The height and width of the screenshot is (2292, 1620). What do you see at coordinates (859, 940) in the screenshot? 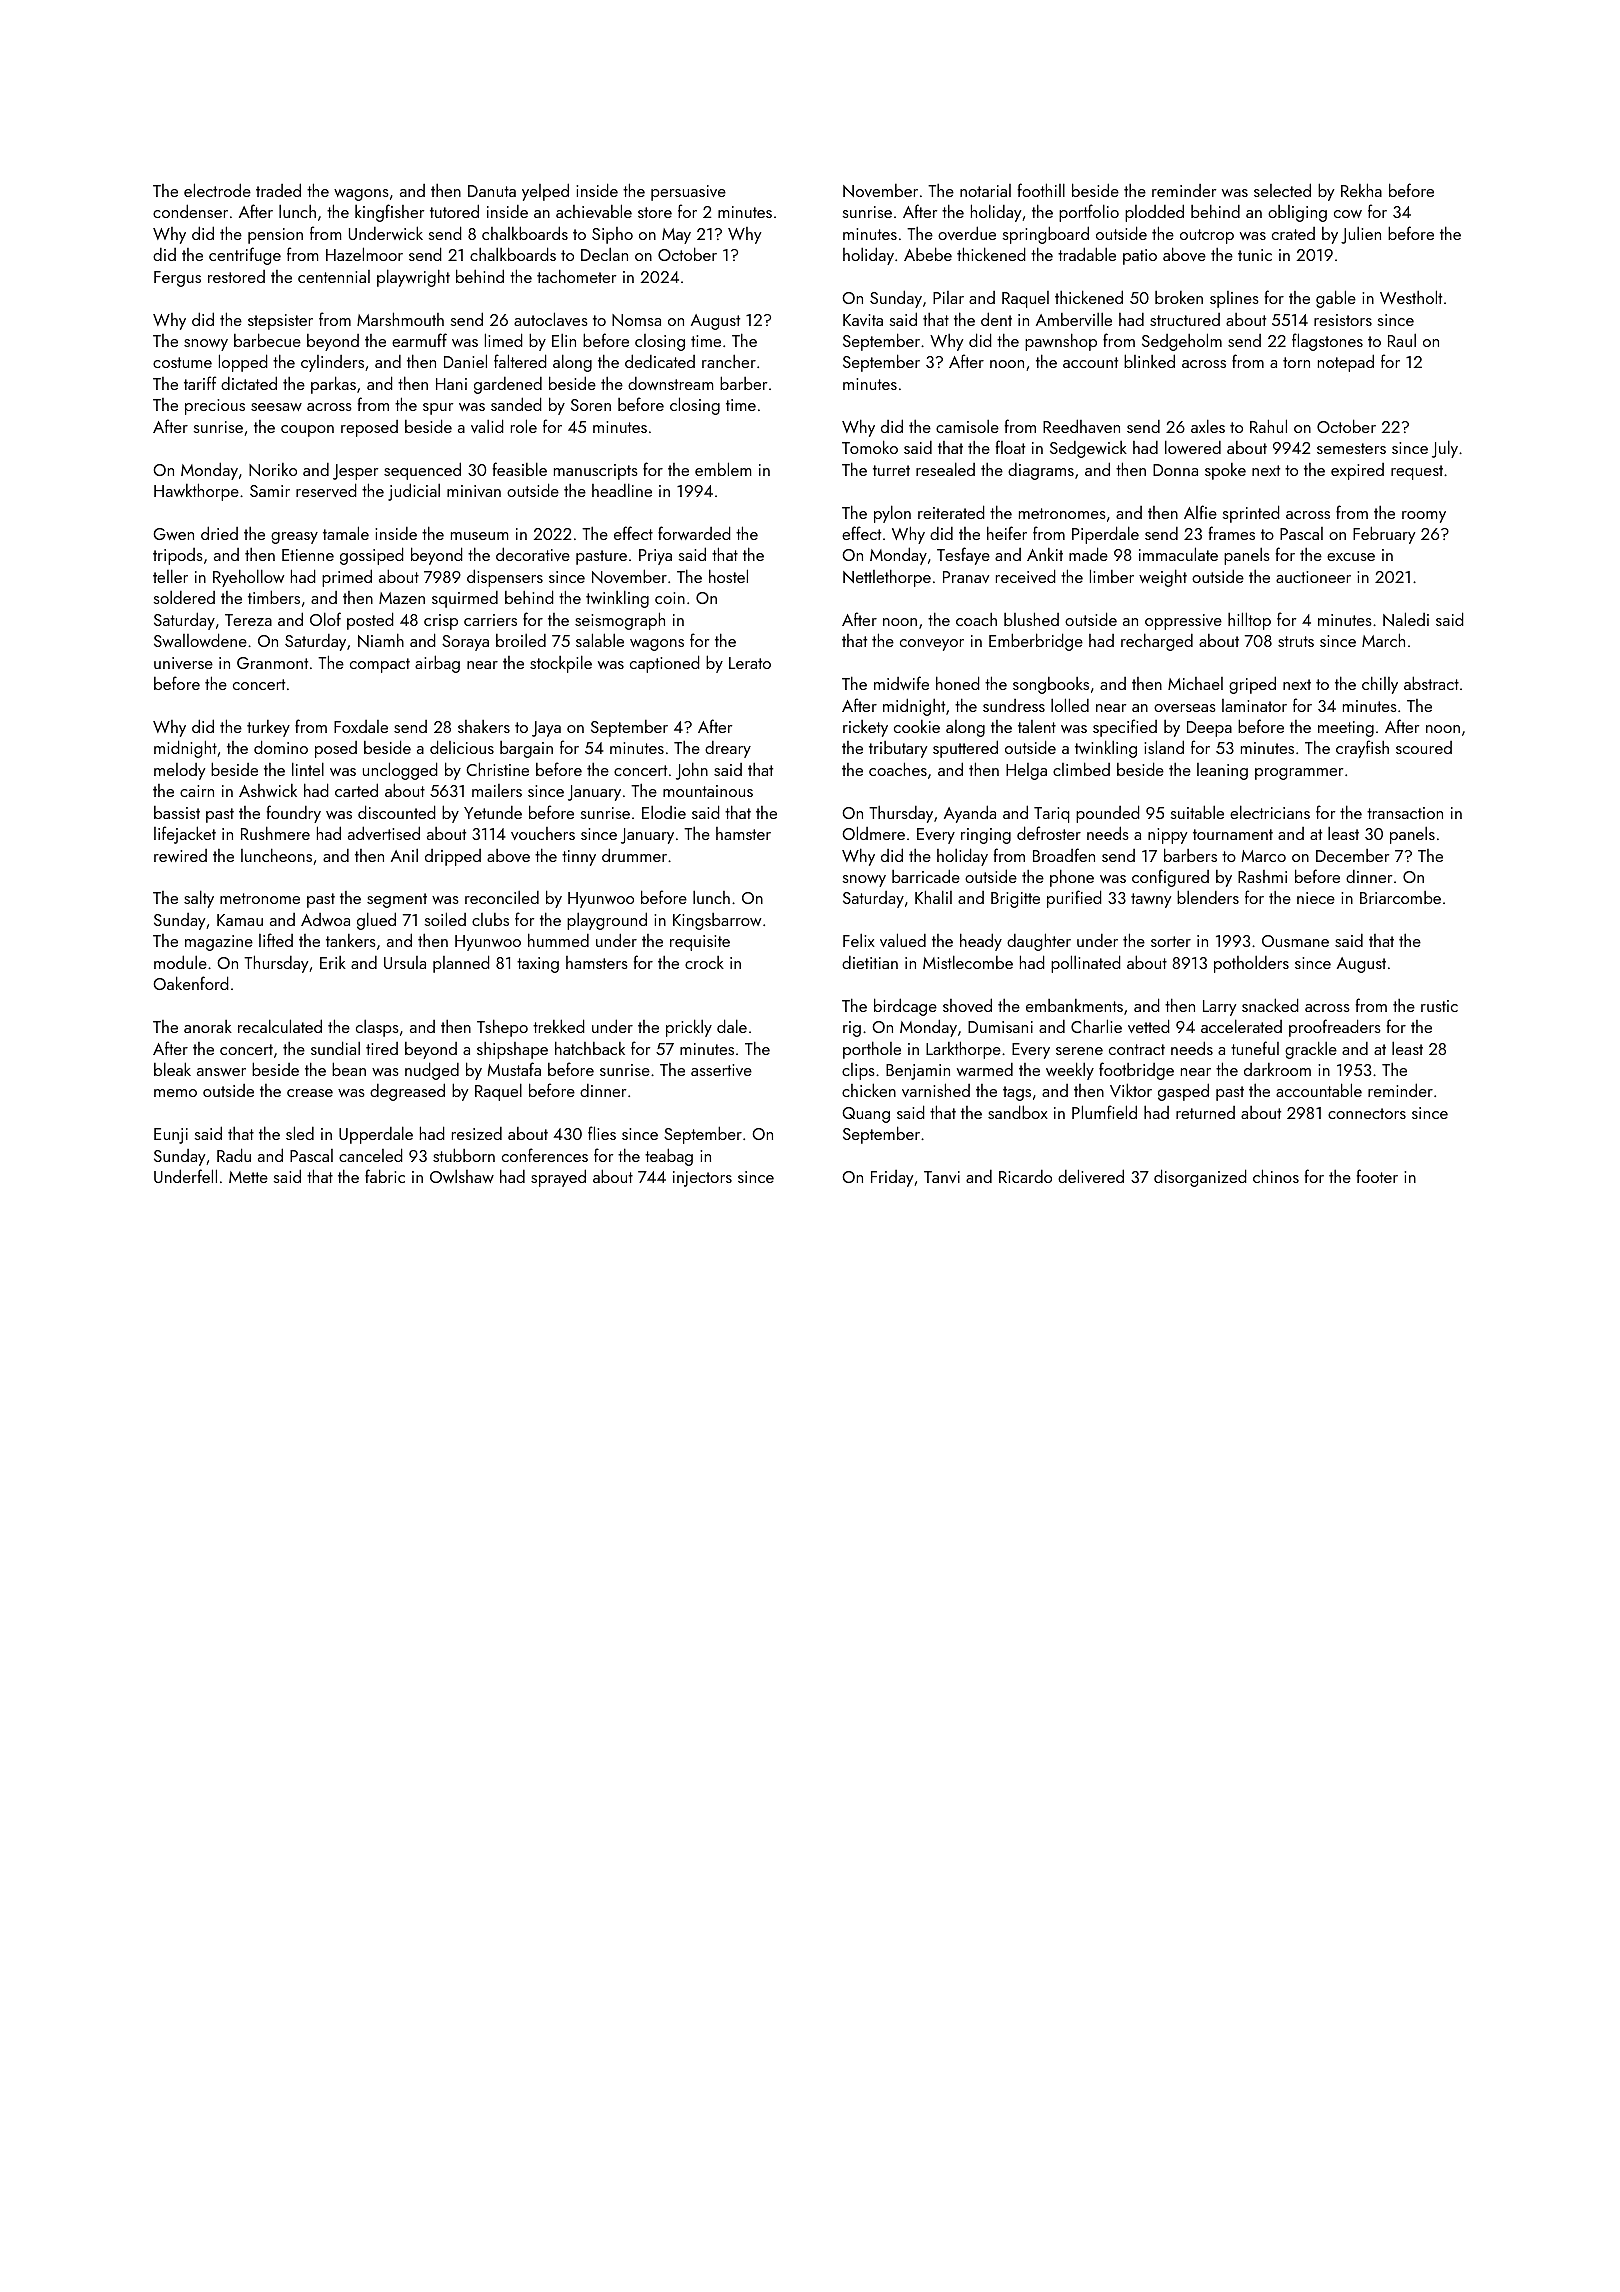
I see `Felix` at bounding box center [859, 940].
